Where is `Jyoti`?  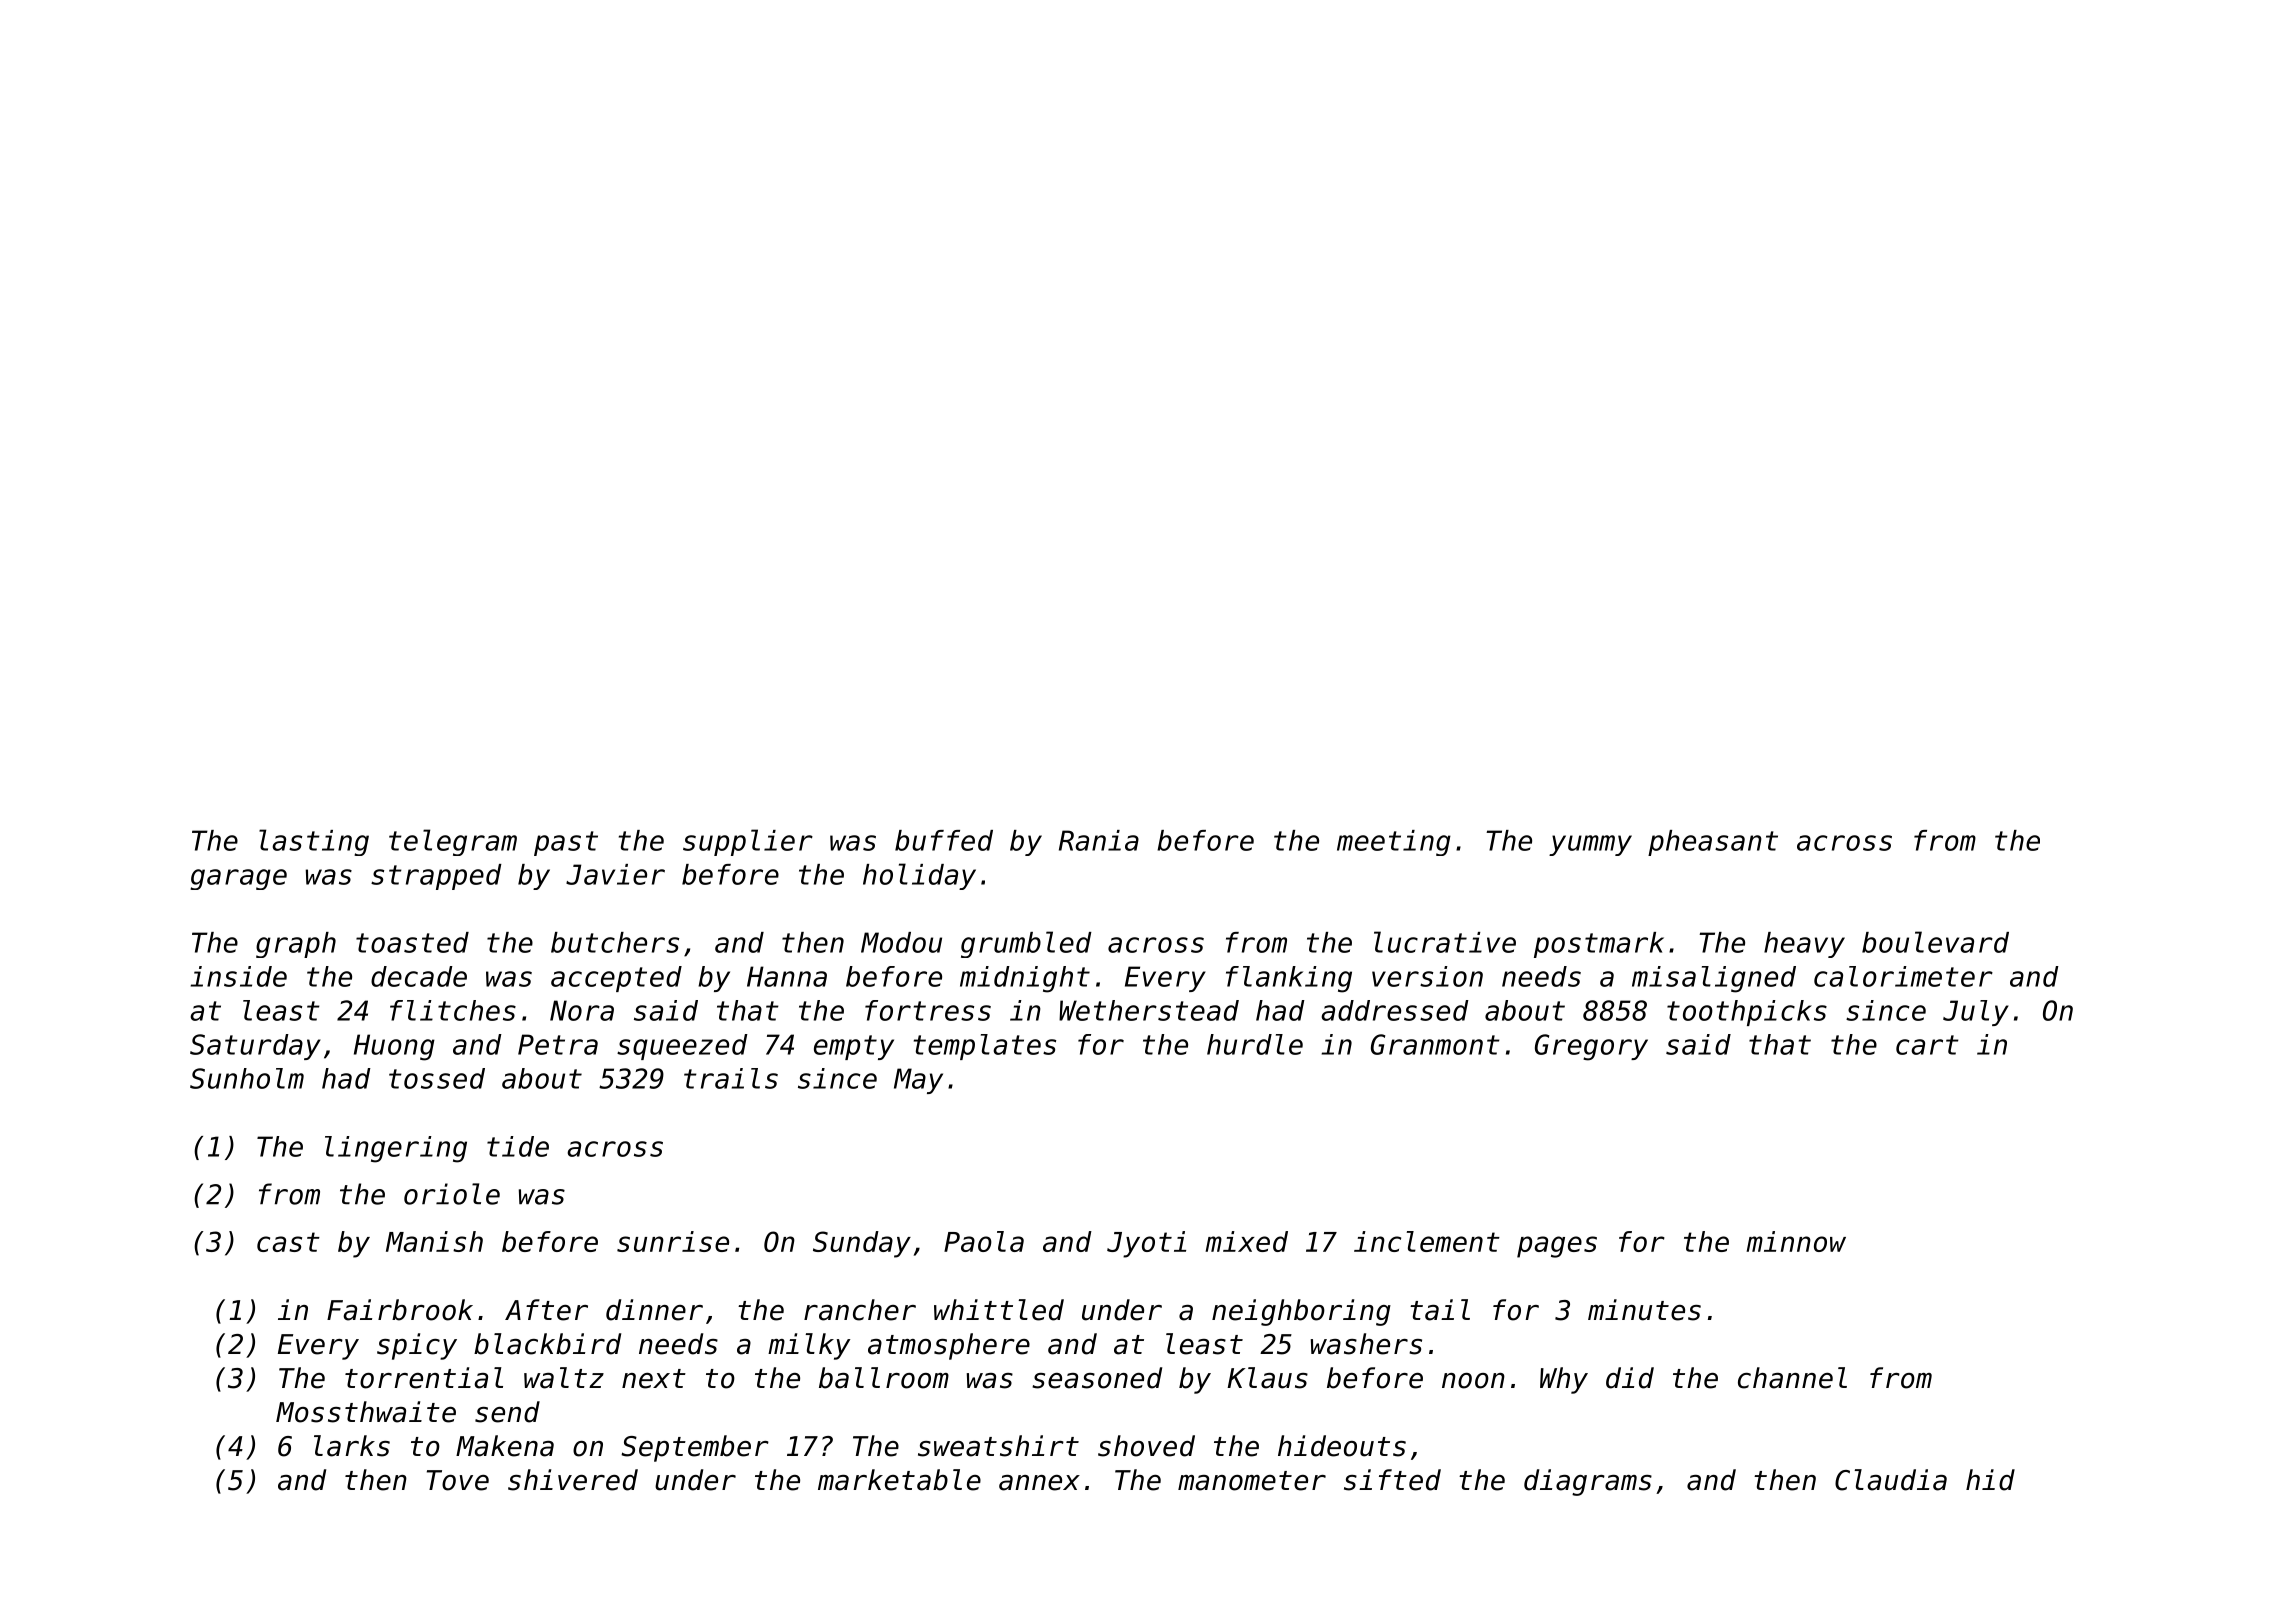 Jyoti is located at coordinates (1146, 1244).
